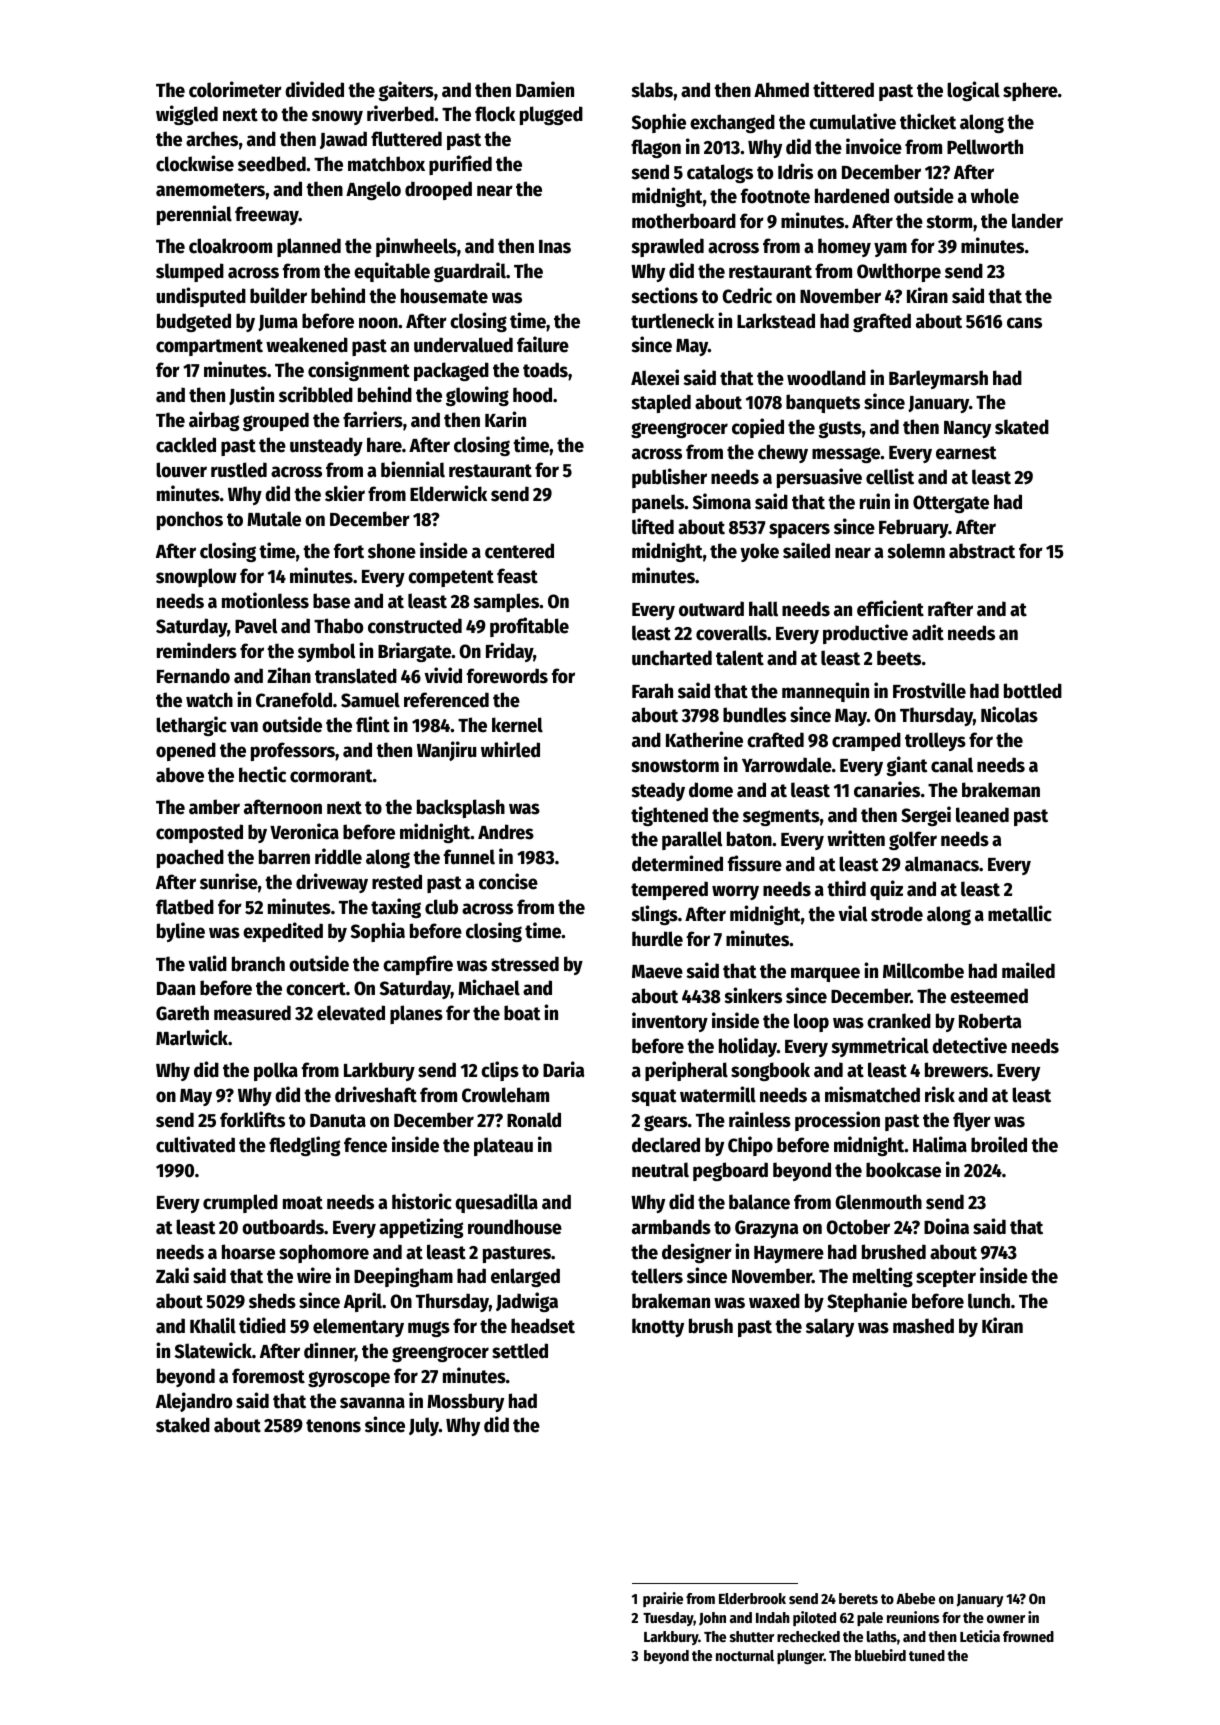  I want to click on roundhouse, so click(515, 1227).
